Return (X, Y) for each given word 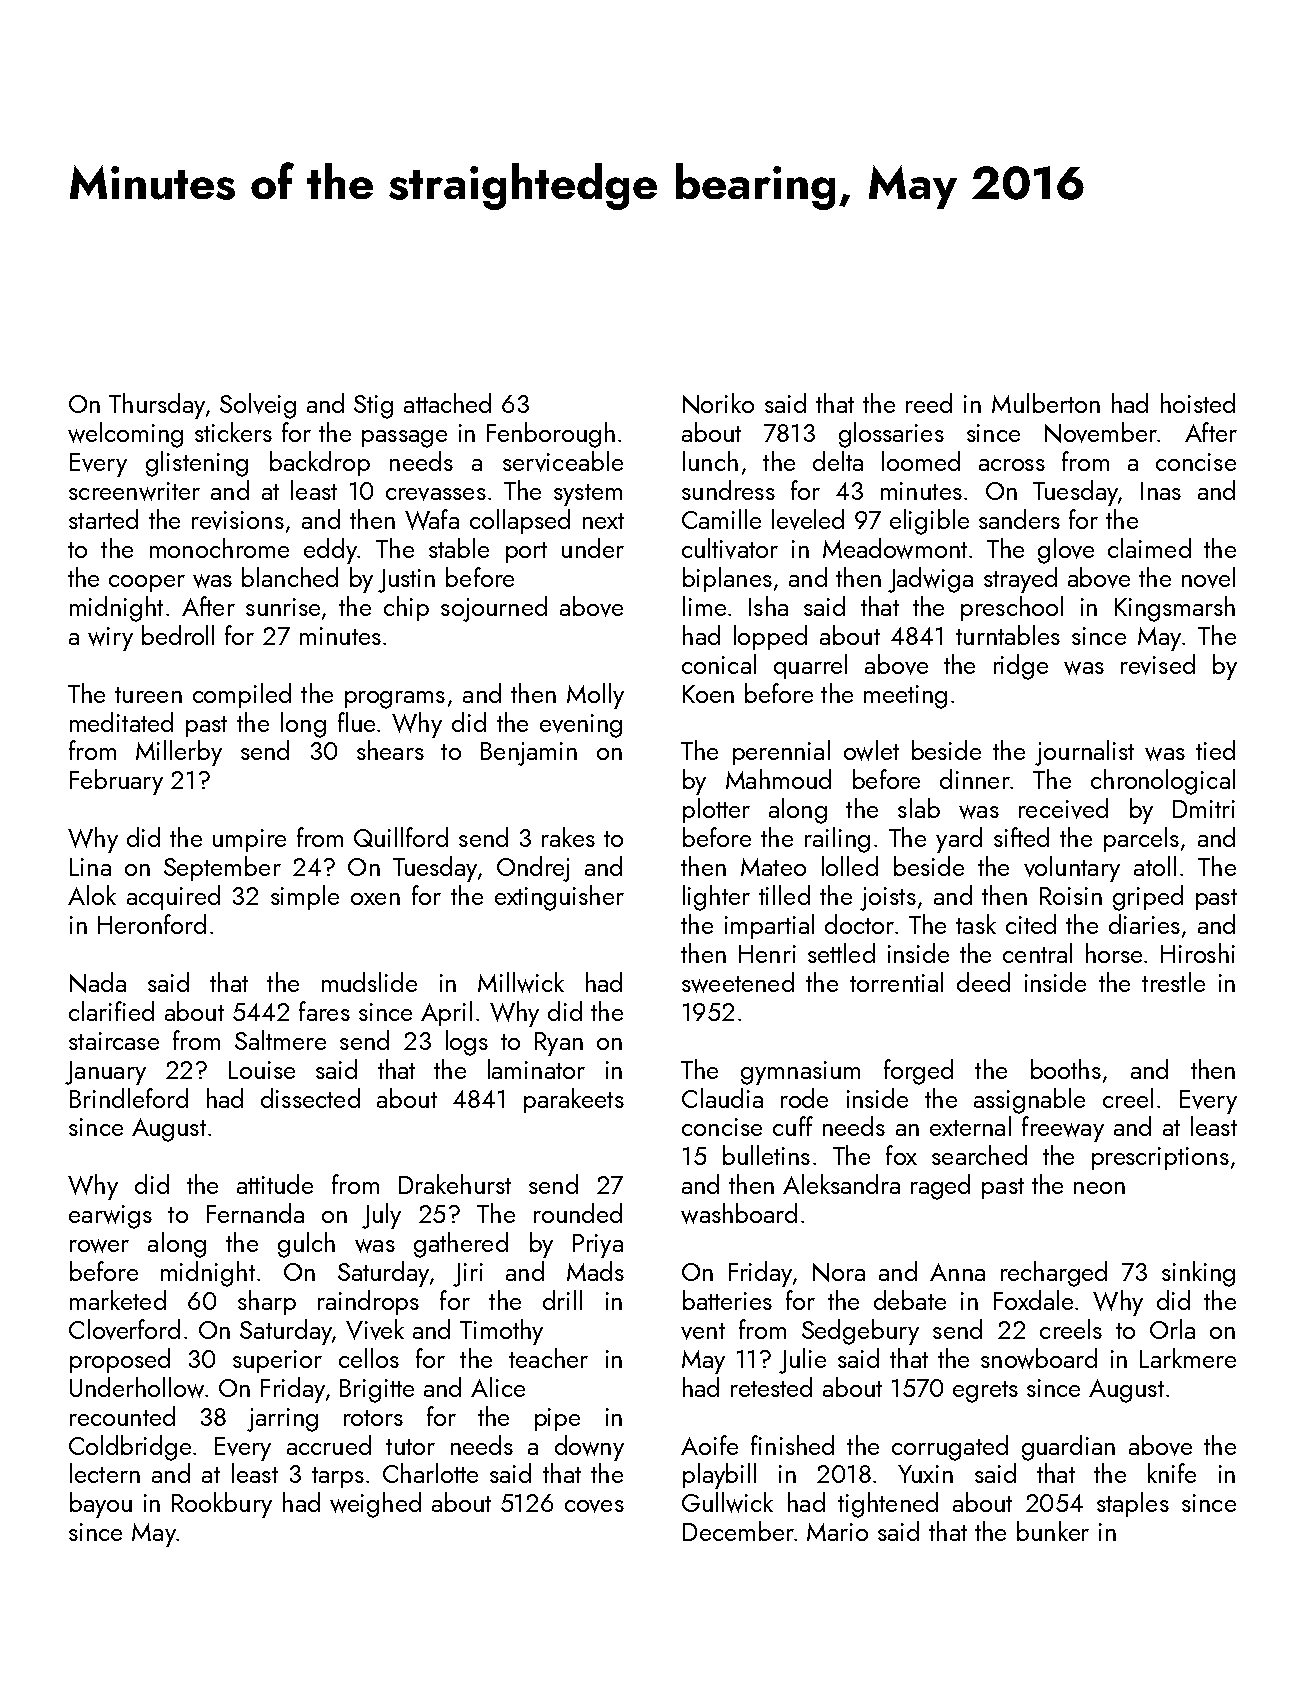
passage (404, 439)
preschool (1012, 608)
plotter (716, 810)
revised (1158, 664)
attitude (275, 1184)
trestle (1173, 982)
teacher (548, 1358)
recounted (122, 1416)
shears (390, 750)
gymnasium (800, 1073)
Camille (721, 519)
